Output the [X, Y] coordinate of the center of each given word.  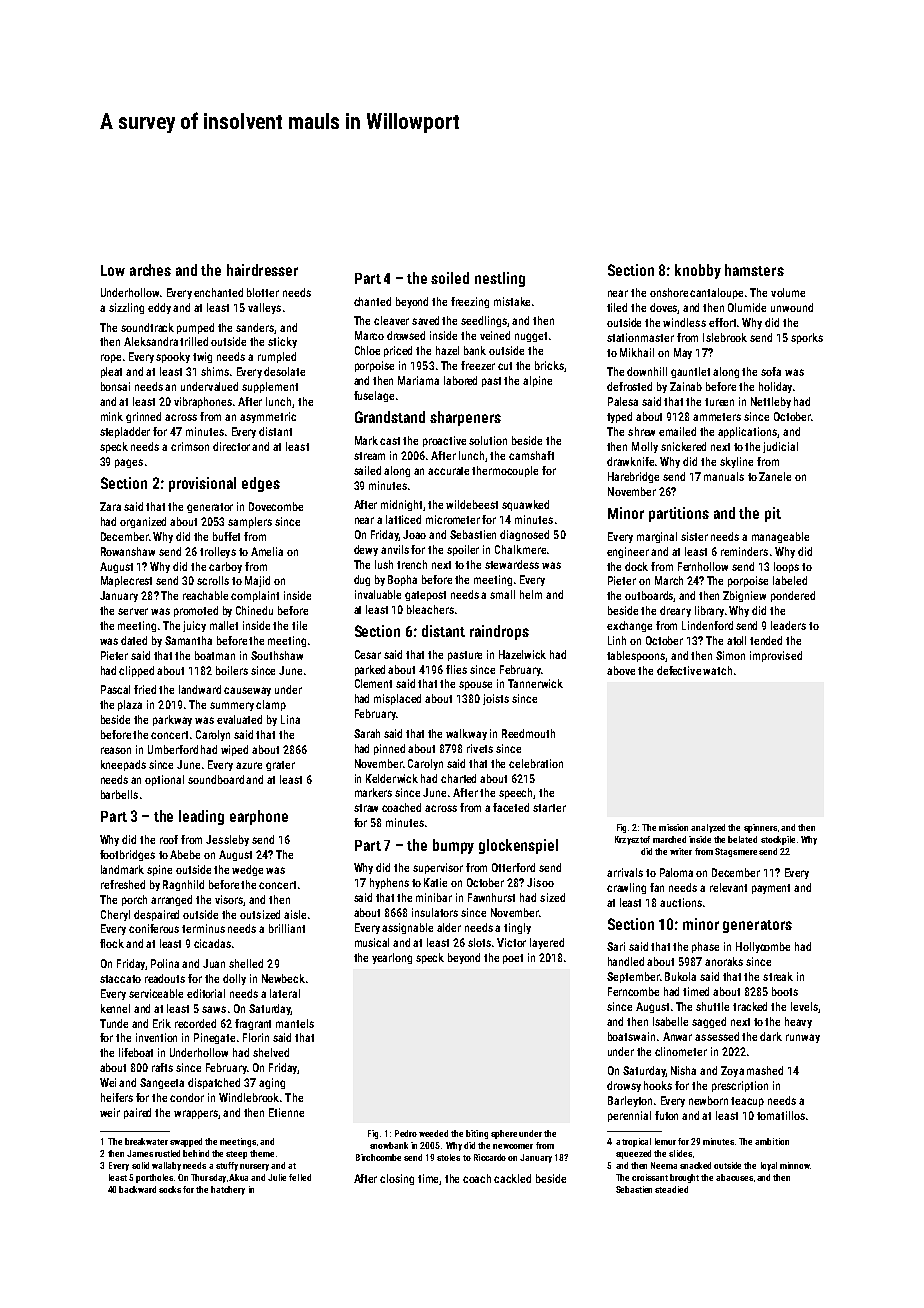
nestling [500, 279]
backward [137, 1189]
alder [449, 927]
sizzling [126, 308]
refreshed [123, 884]
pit [773, 514]
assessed [717, 1036]
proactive [444, 441]
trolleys [218, 552]
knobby [698, 271]
